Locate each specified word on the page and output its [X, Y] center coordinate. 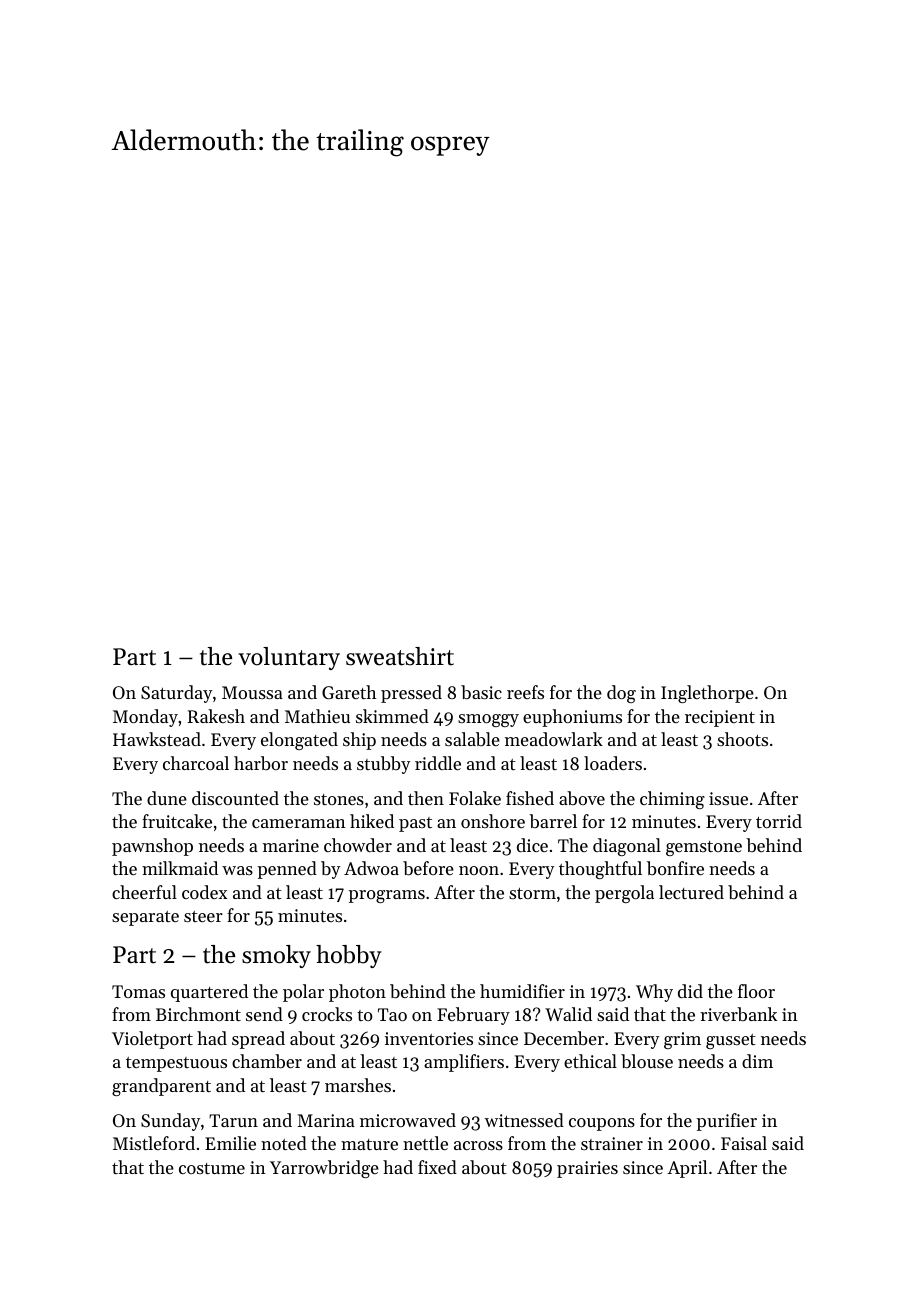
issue [728, 798]
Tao [392, 1014]
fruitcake [177, 821]
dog [621, 694]
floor [756, 991]
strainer [612, 1143]
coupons [602, 1124]
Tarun [233, 1120]
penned [287, 870]
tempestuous [176, 1064]
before [428, 868]
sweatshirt [400, 656]
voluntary [289, 658]
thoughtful [600, 870]
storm [532, 893]
